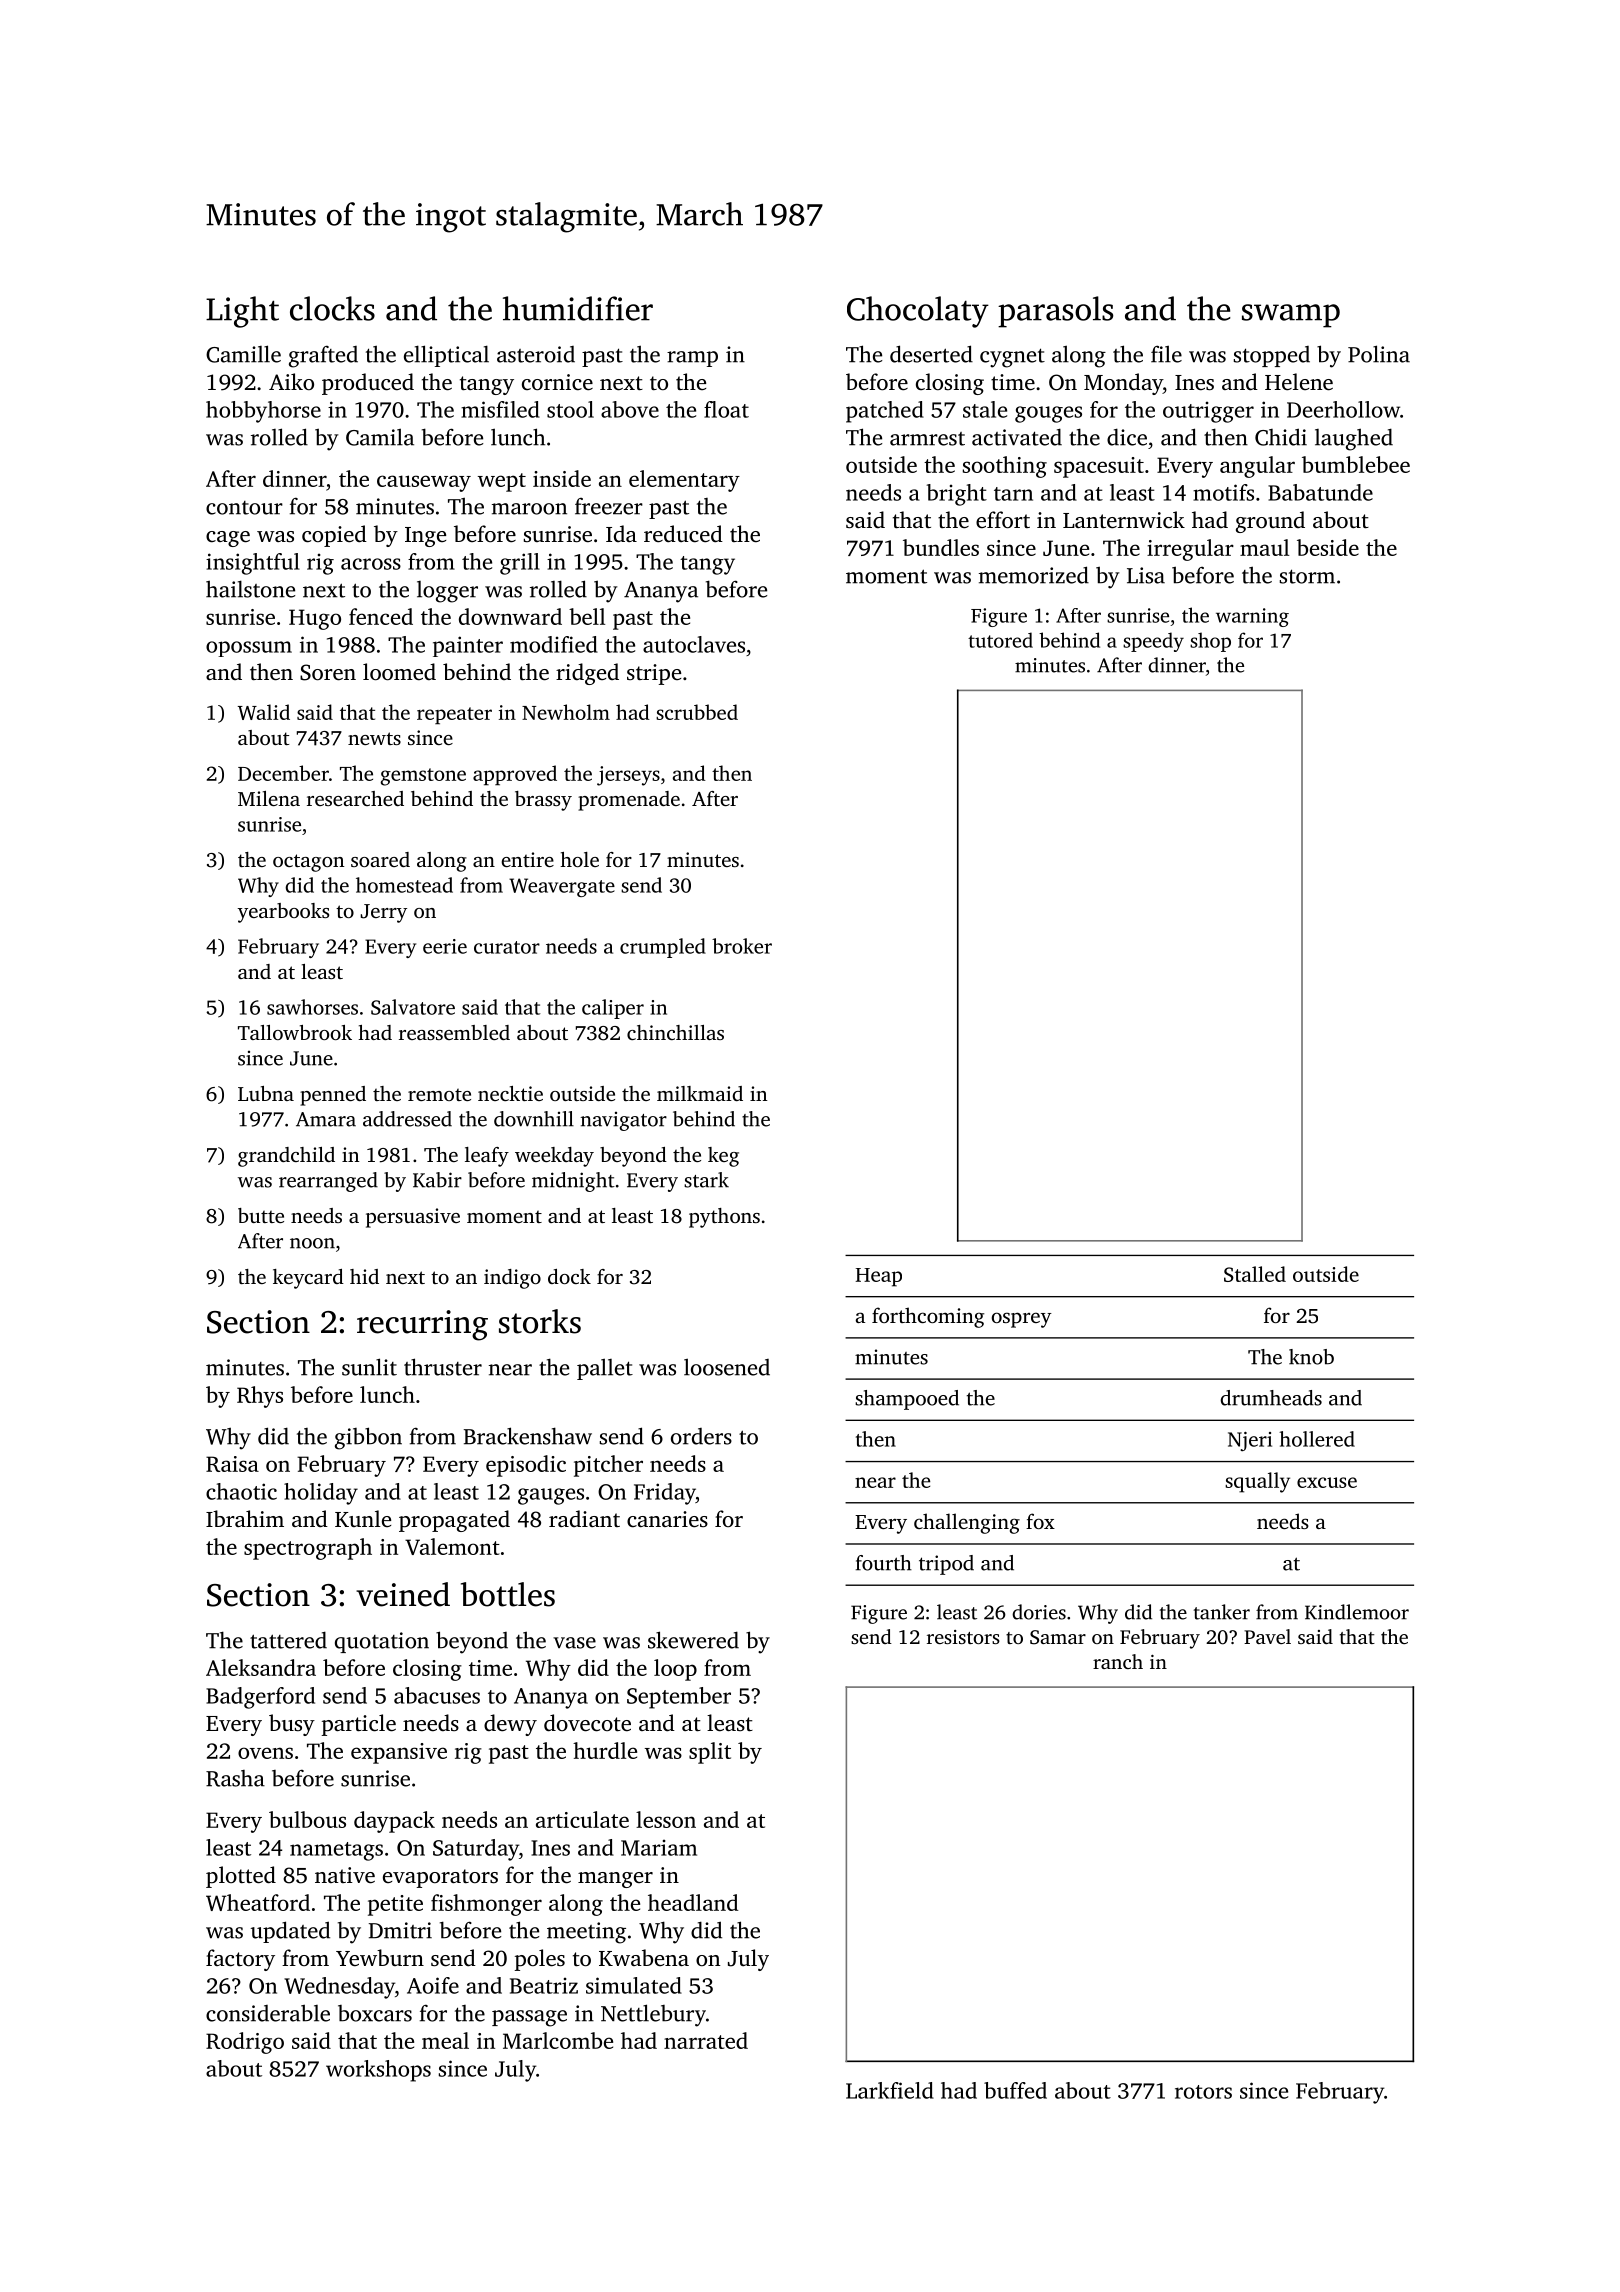 Image resolution: width=1620 pixels, height=2292 pixels. What do you see at coordinates (1203, 2092) in the screenshot?
I see `rotors` at bounding box center [1203, 2092].
